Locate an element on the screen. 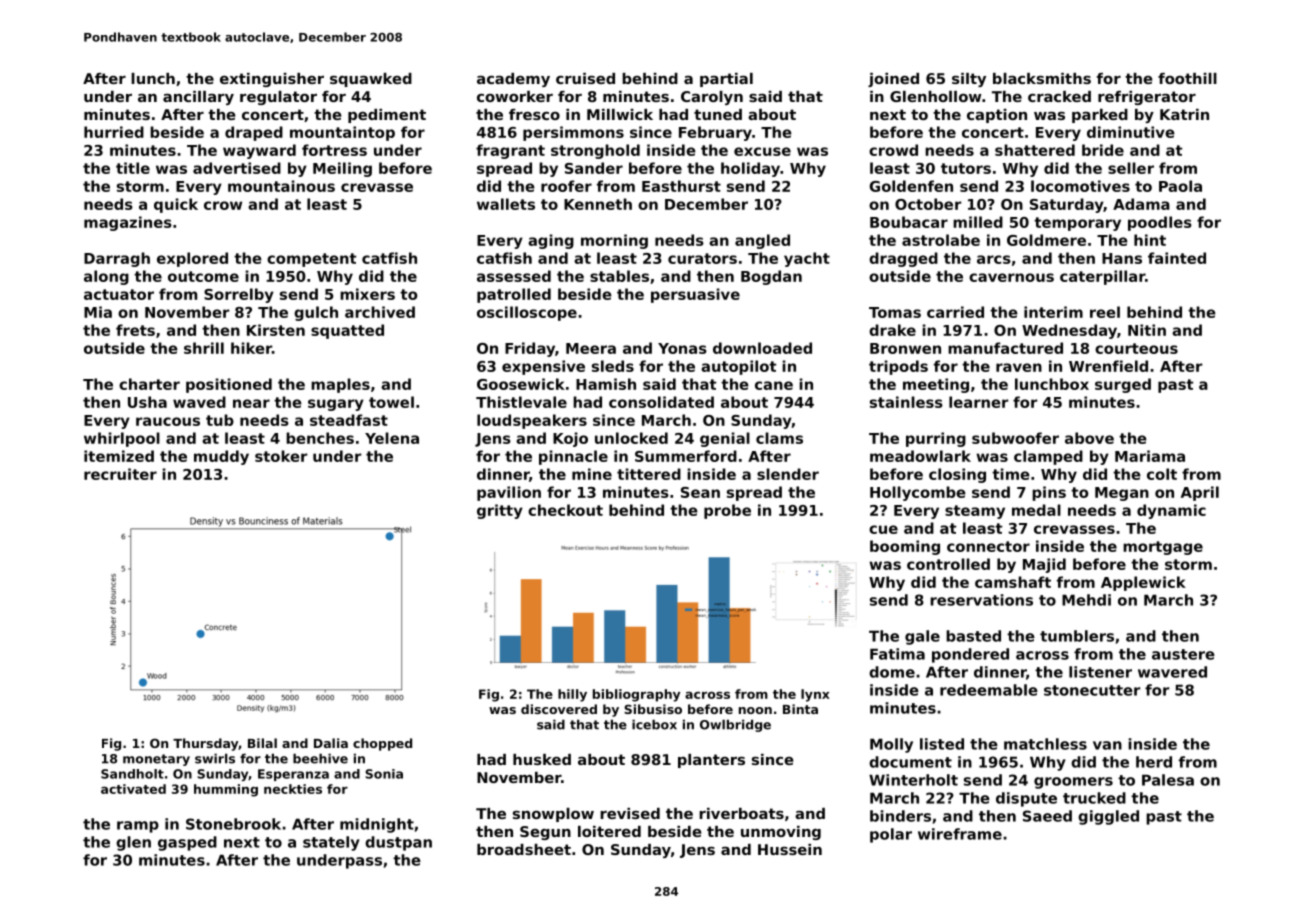 The width and height of the screenshot is (1308, 924). bibliography is located at coordinates (636, 695).
